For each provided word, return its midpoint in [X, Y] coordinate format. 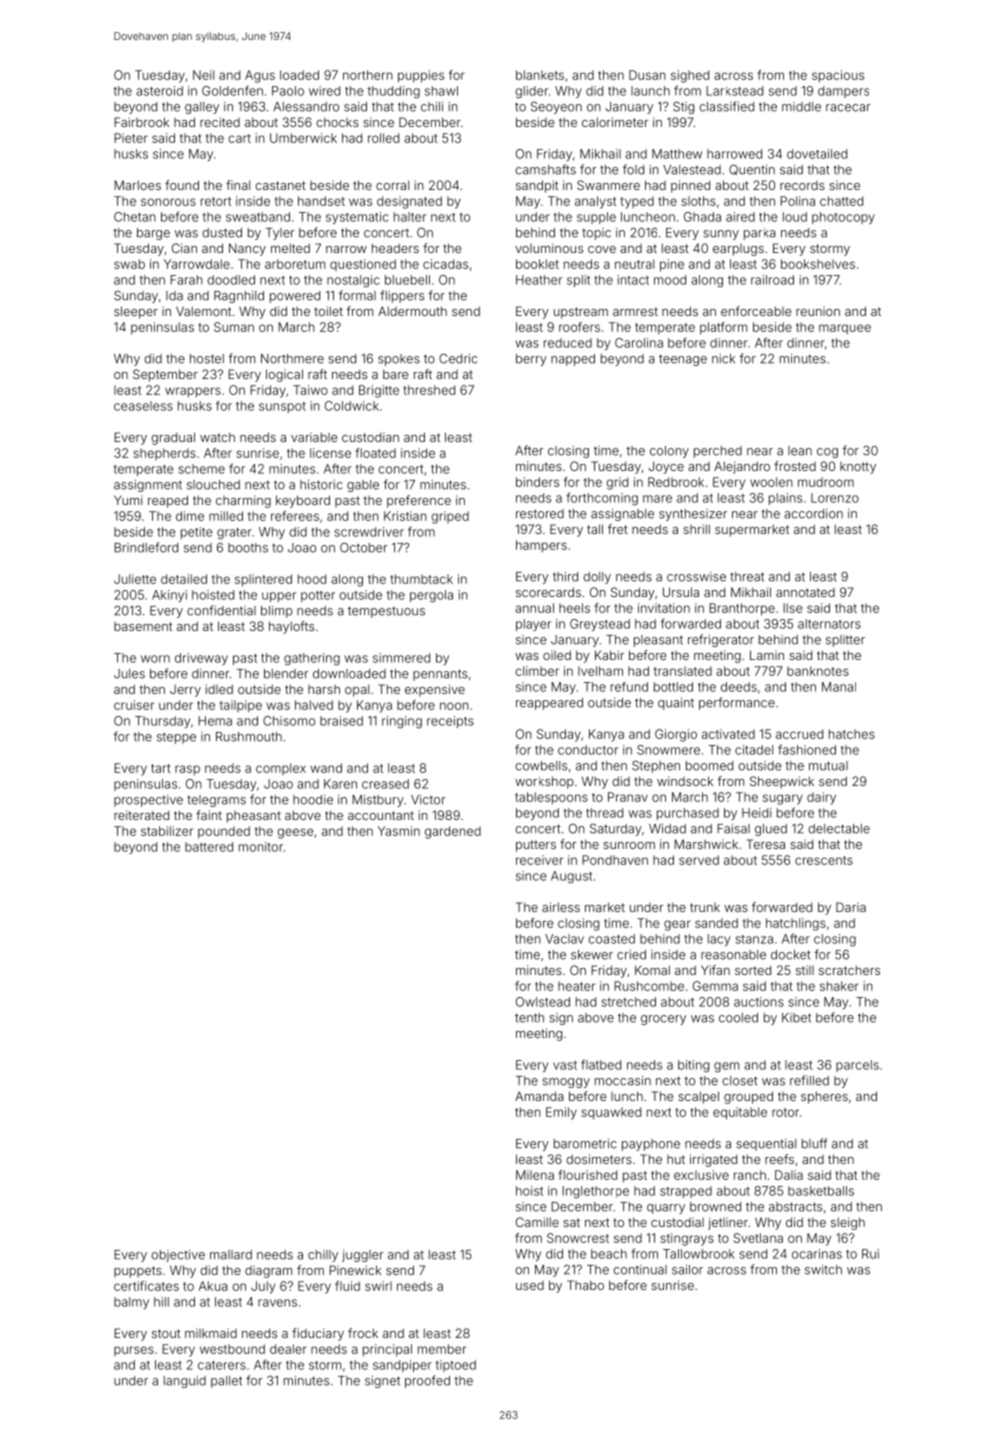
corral [392, 185]
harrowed [734, 154]
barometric [585, 1144]
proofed [427, 1381]
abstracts [795, 1207]
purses [134, 1351]
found [182, 185]
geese [295, 833]
